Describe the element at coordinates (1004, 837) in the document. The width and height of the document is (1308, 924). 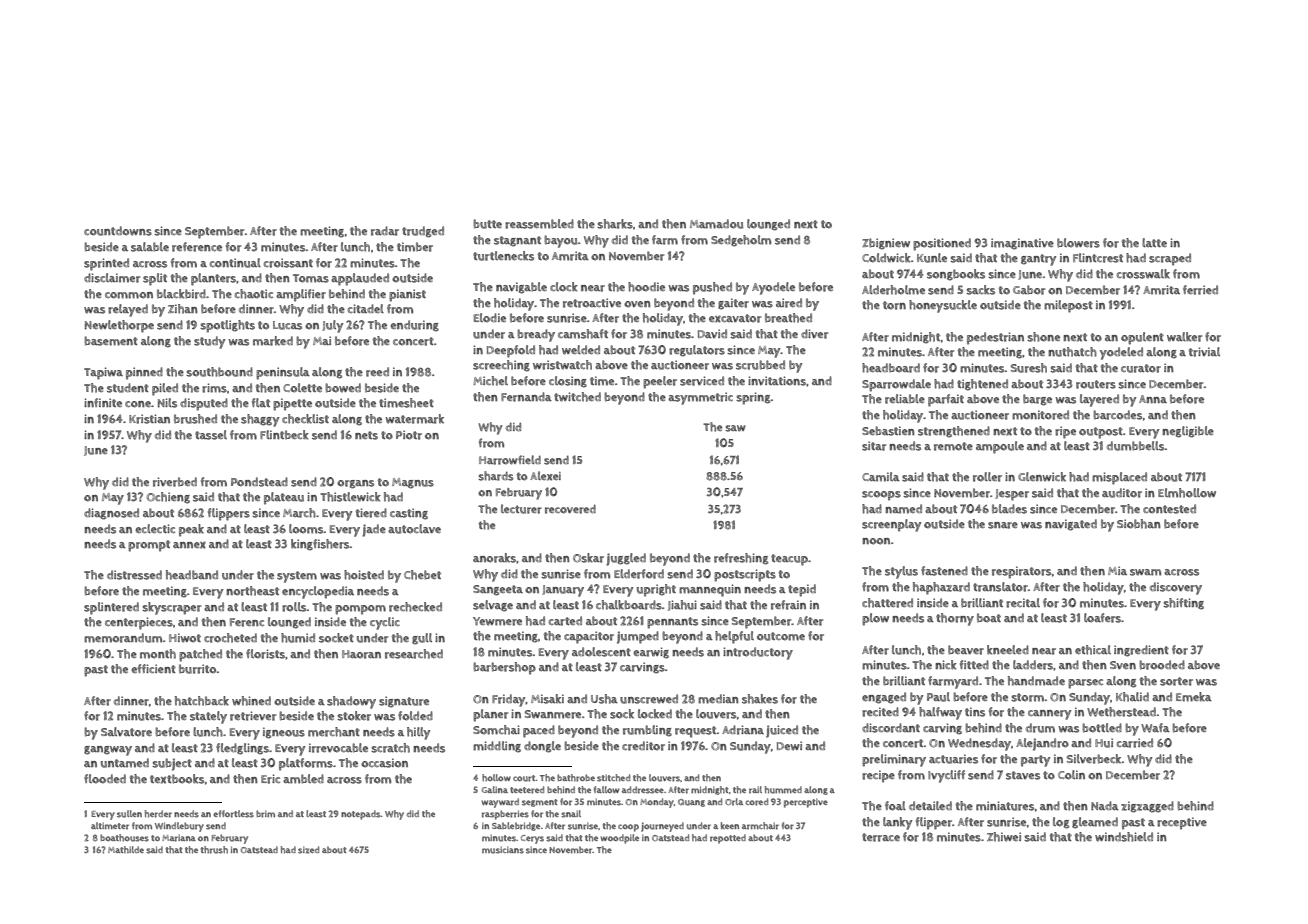
I see `Zhiwei` at that location.
